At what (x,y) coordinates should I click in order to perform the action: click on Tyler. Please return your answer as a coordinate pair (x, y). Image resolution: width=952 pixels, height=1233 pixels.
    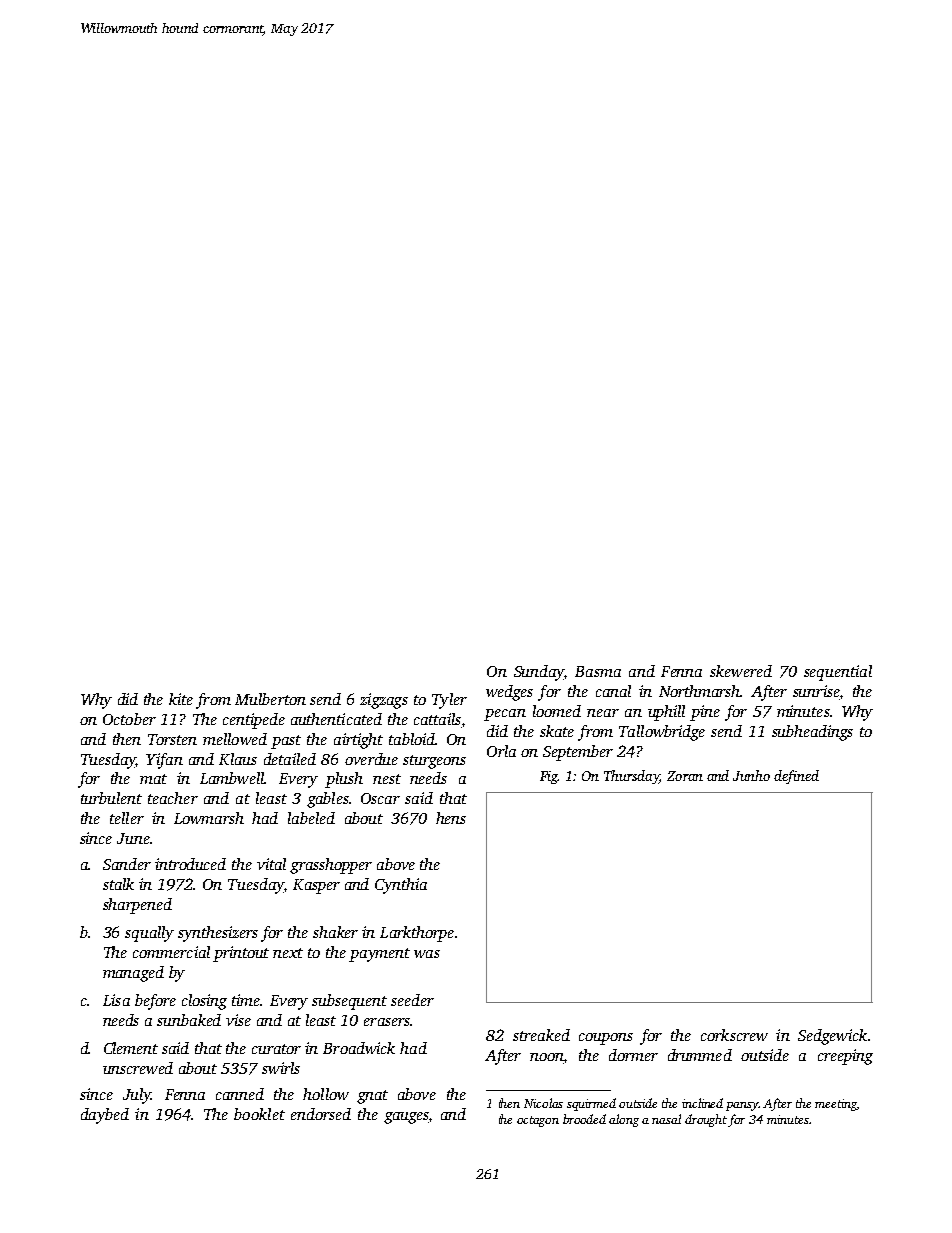
    Looking at the image, I should click on (449, 701).
